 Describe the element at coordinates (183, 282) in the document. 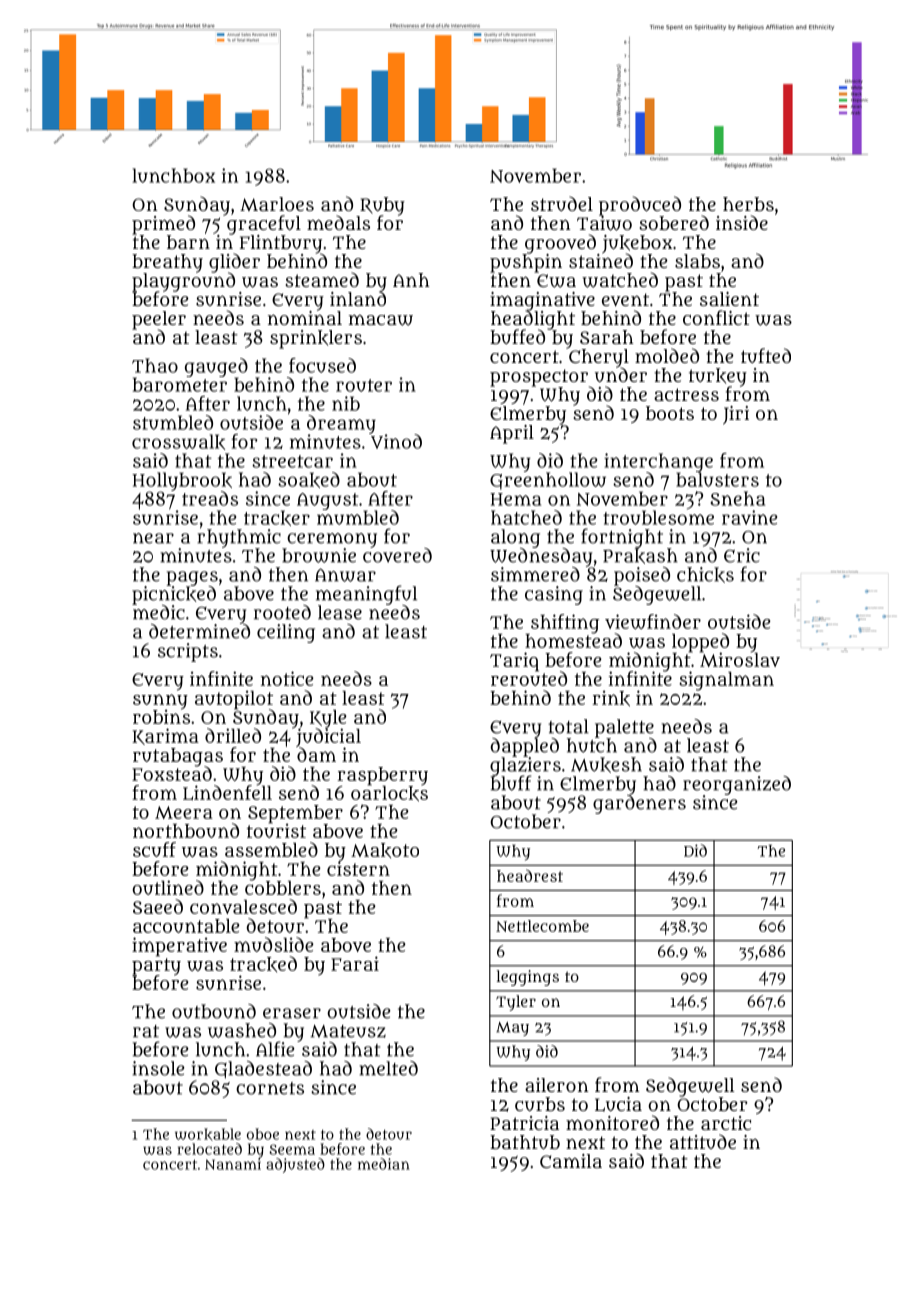

I see `playground` at that location.
